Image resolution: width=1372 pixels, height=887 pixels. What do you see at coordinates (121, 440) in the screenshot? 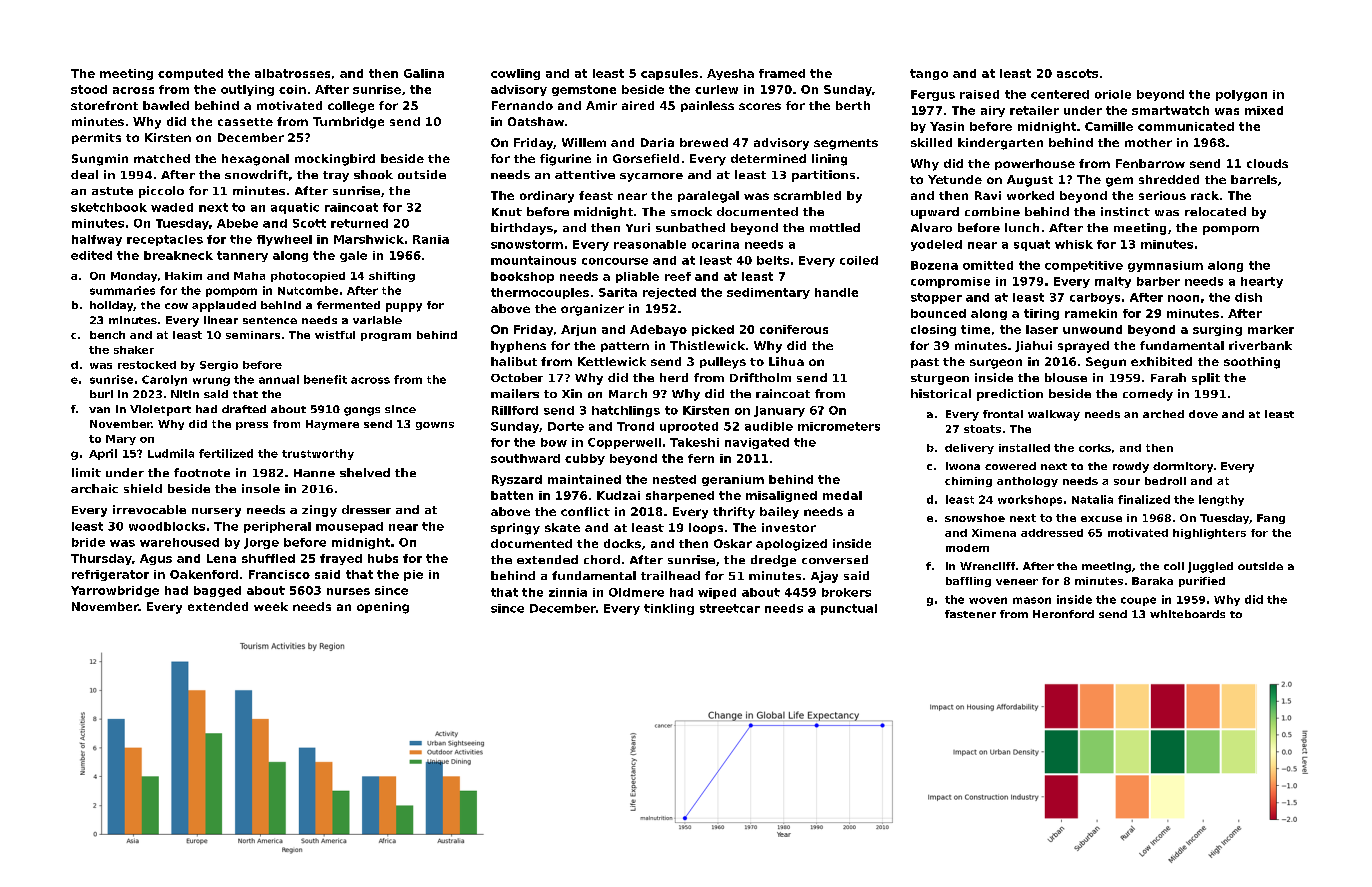
I see `Mary` at bounding box center [121, 440].
